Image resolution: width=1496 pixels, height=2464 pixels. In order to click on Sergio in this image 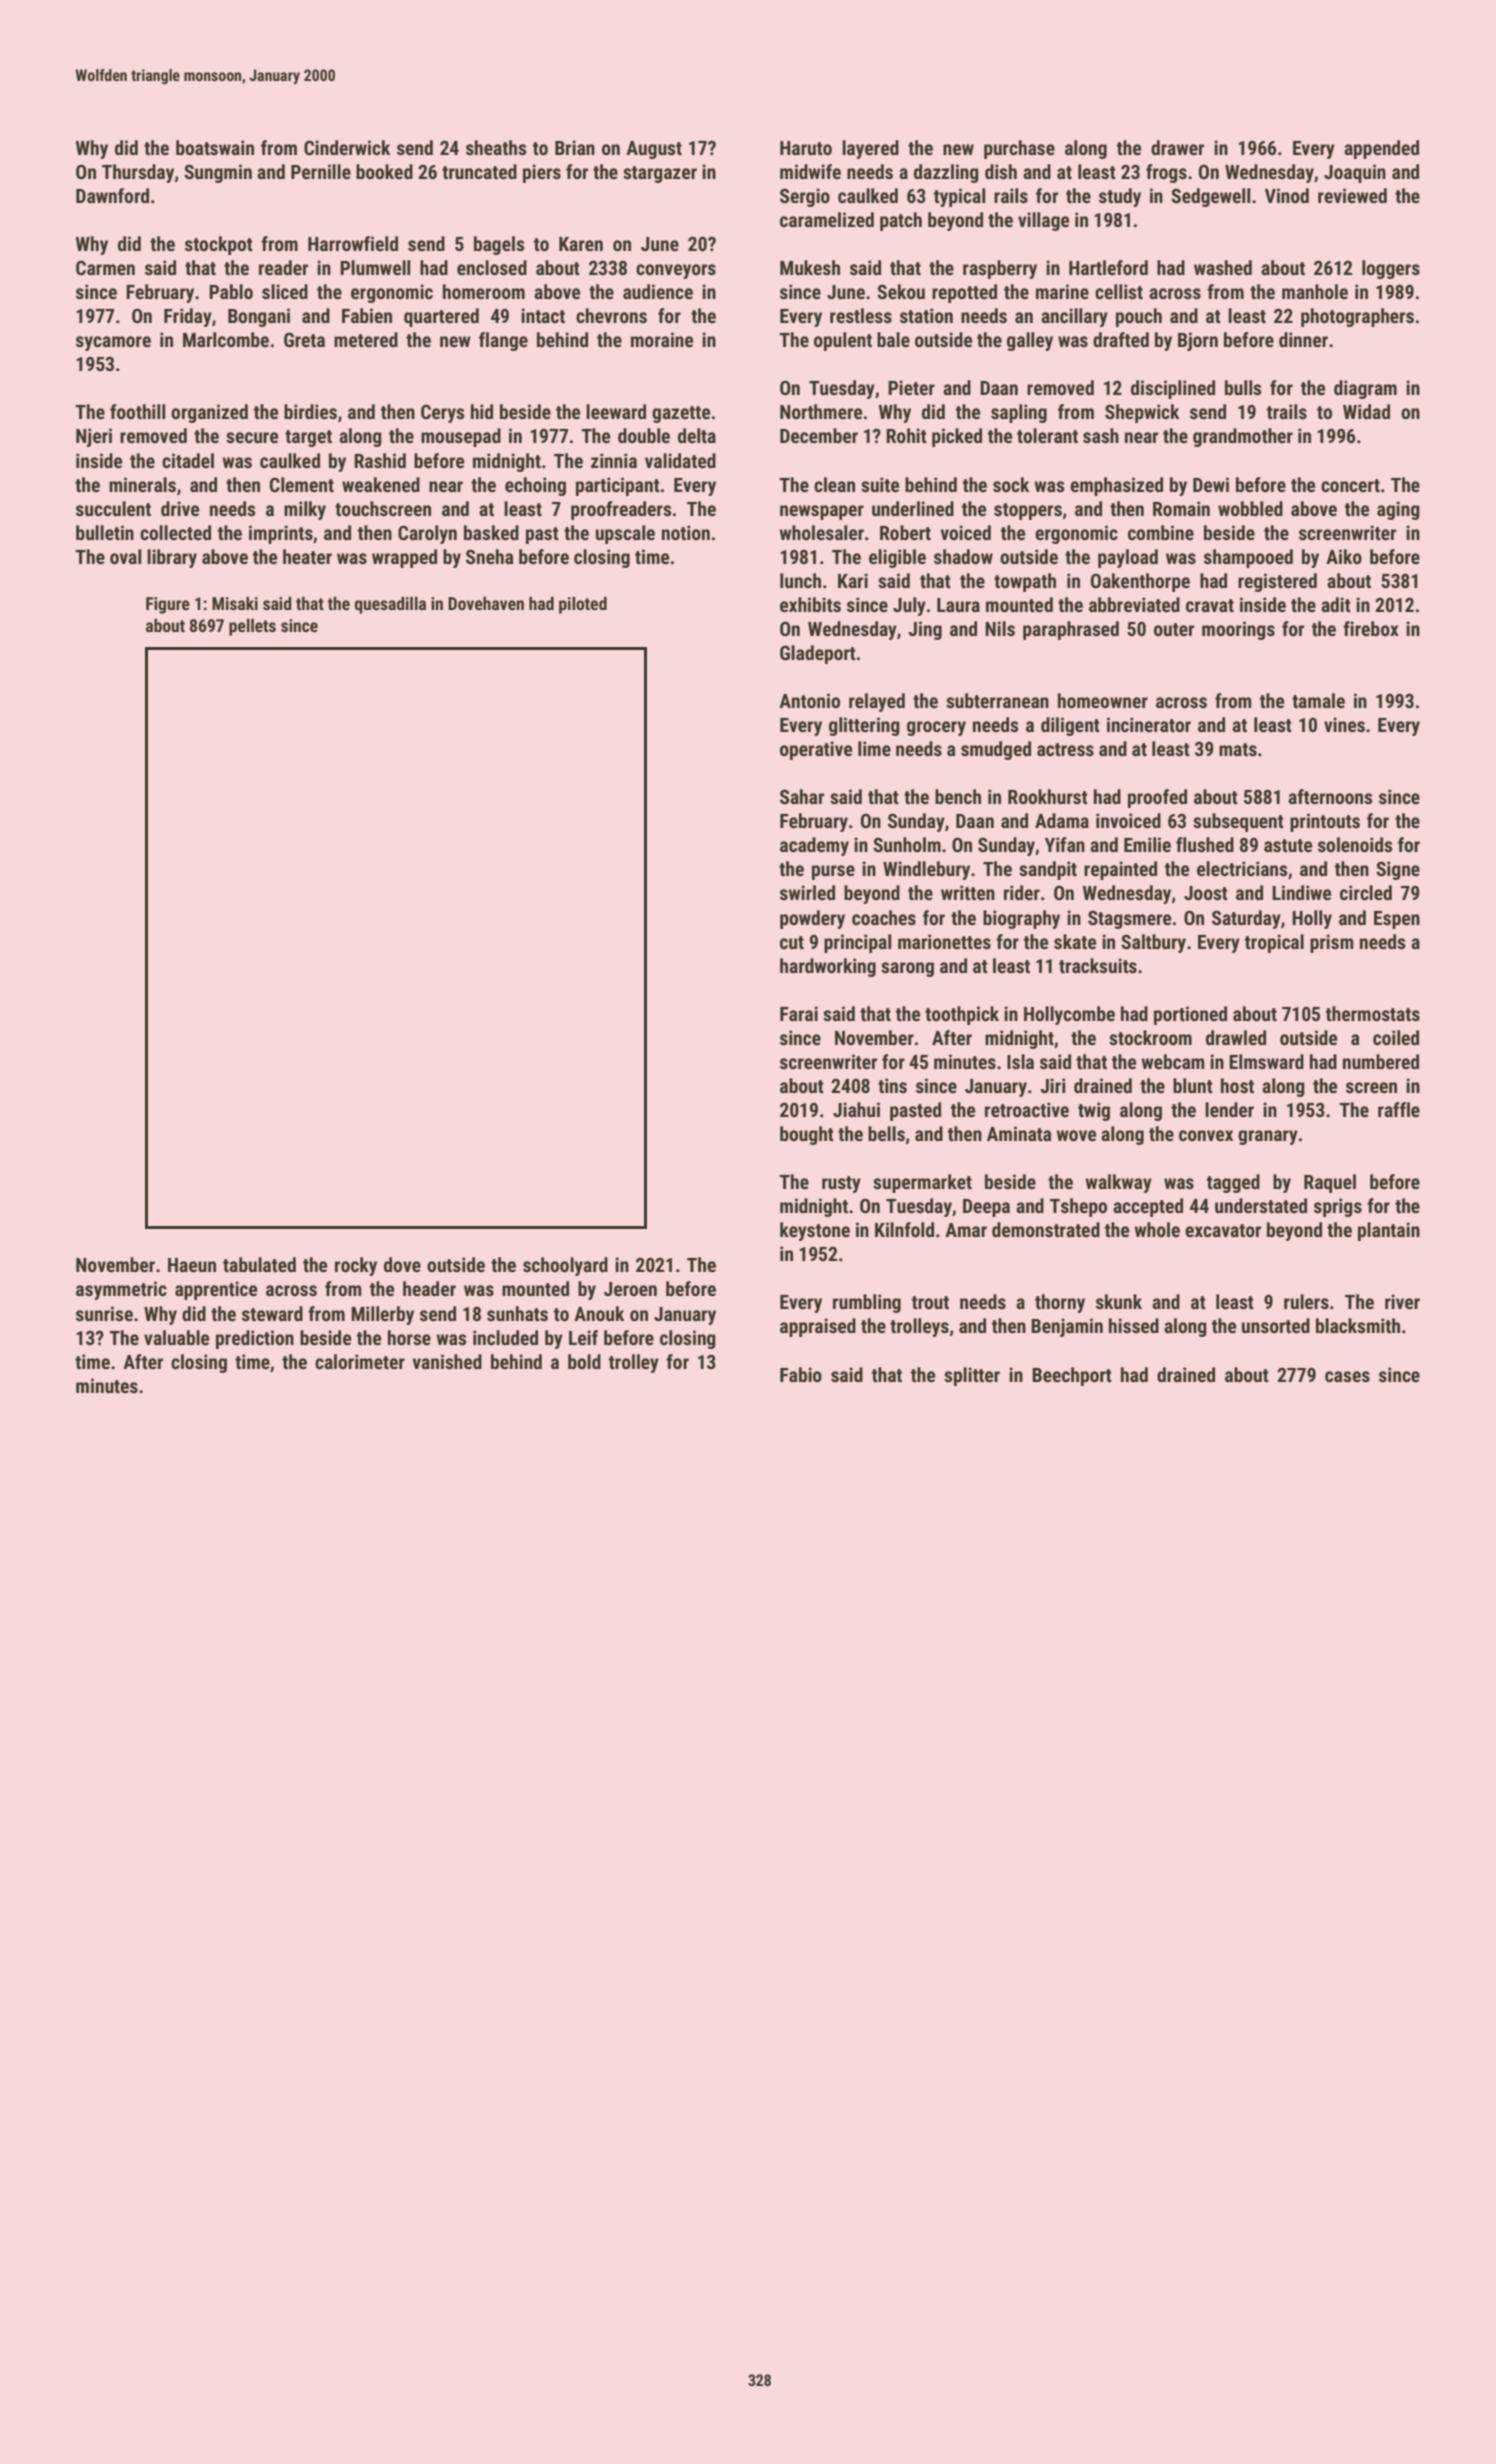, I will do `click(805, 197)`.
